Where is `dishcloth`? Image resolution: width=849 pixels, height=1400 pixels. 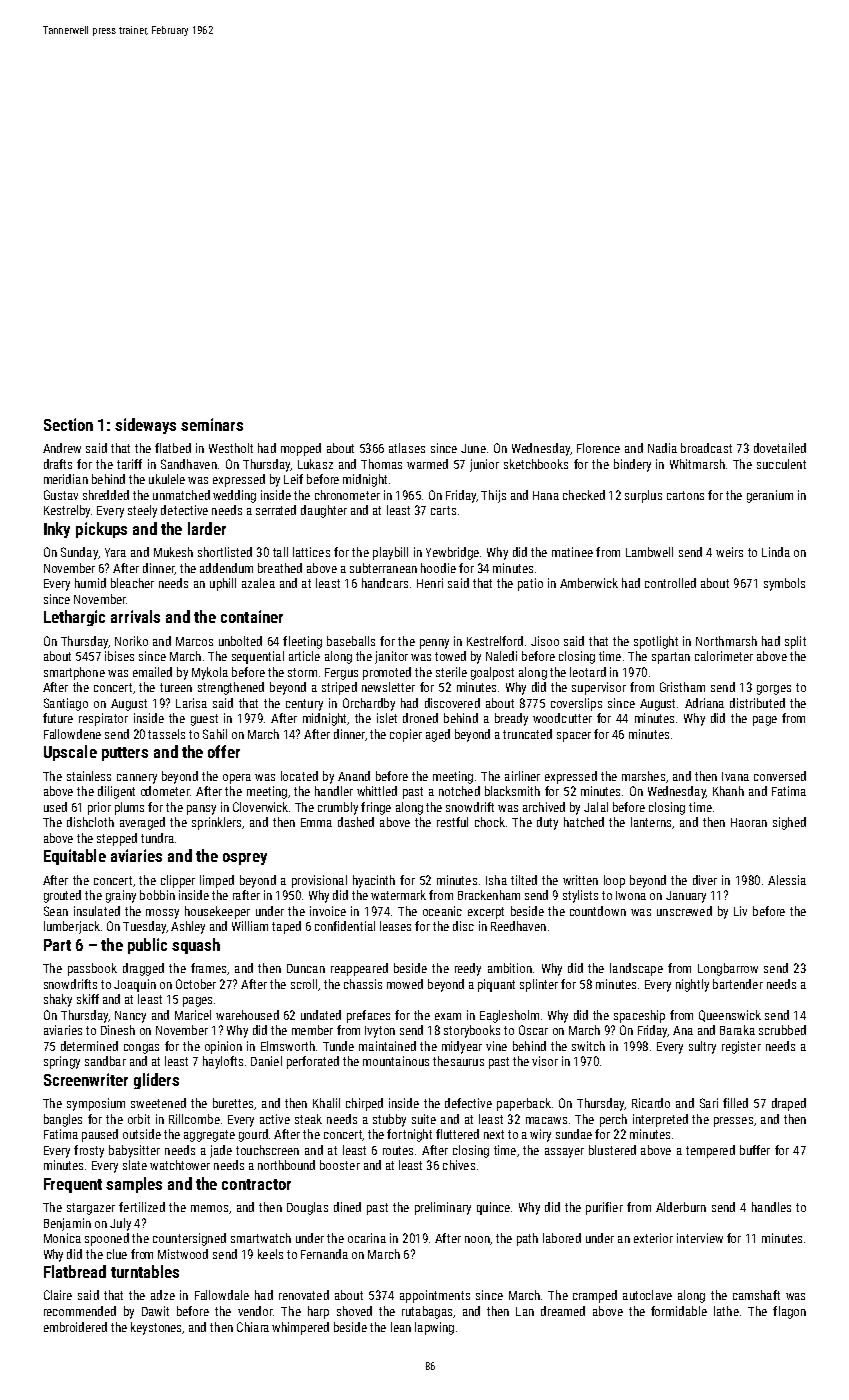 dishcloth is located at coordinates (90, 822).
